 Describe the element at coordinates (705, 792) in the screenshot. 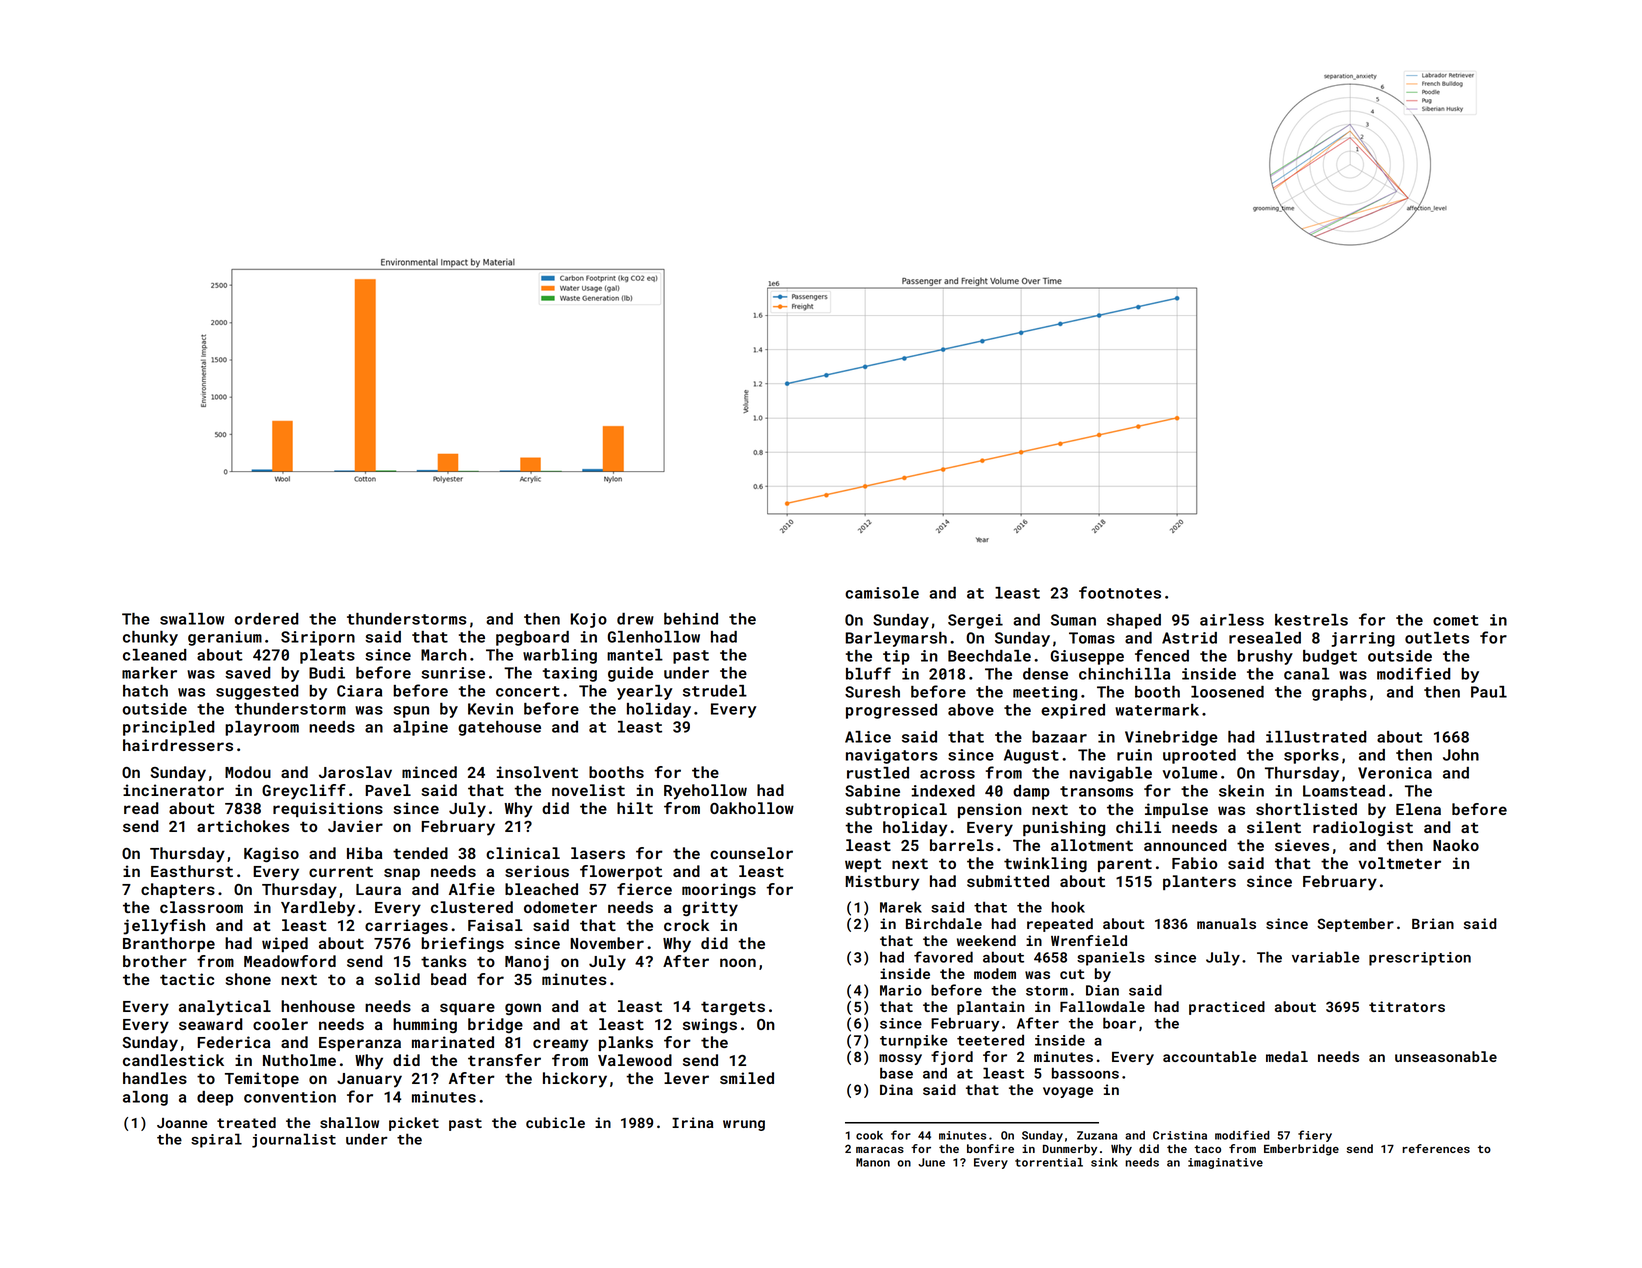

I see `Ryehollow` at that location.
